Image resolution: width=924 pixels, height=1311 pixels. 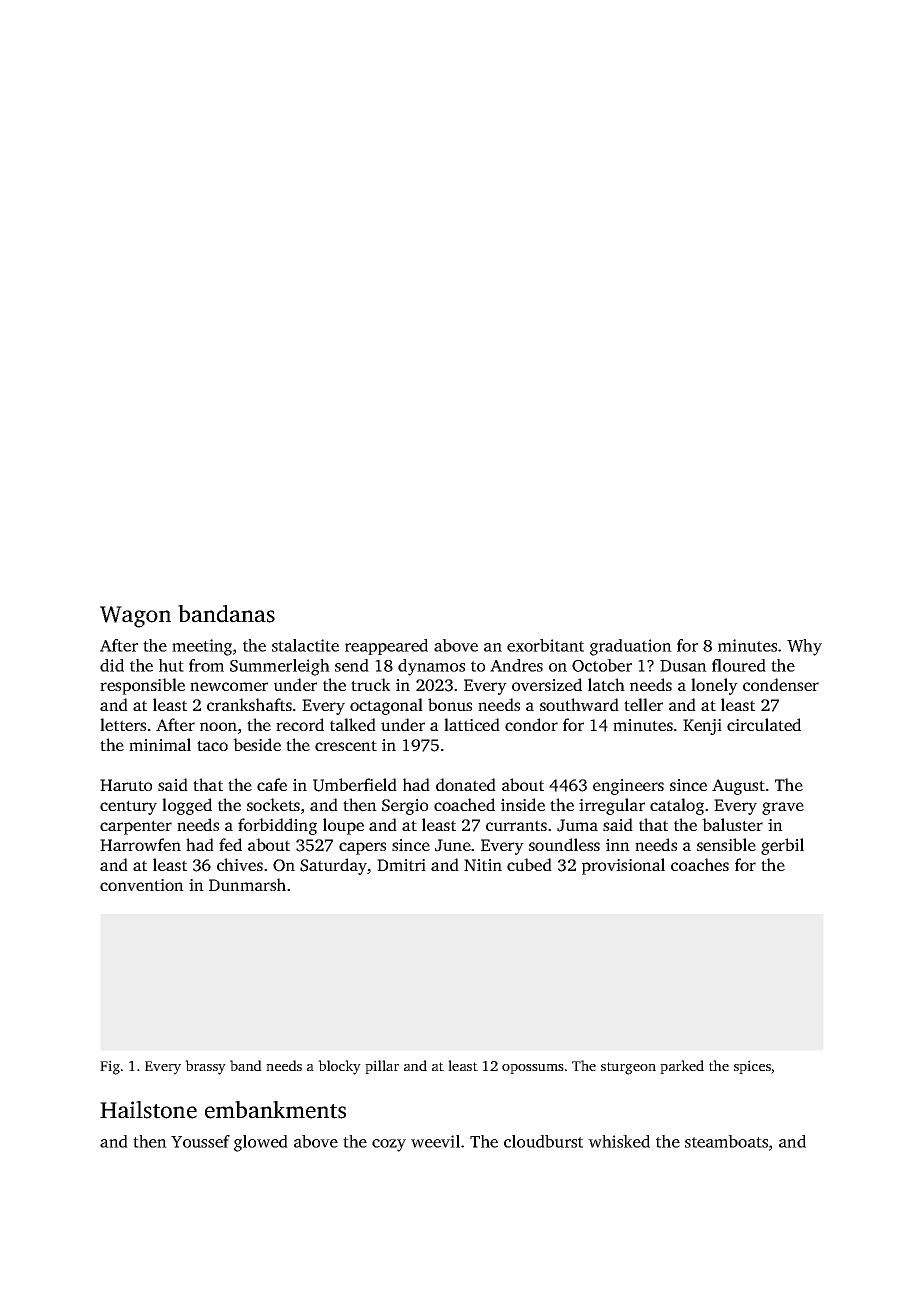 I want to click on reappeared, so click(x=386, y=647).
